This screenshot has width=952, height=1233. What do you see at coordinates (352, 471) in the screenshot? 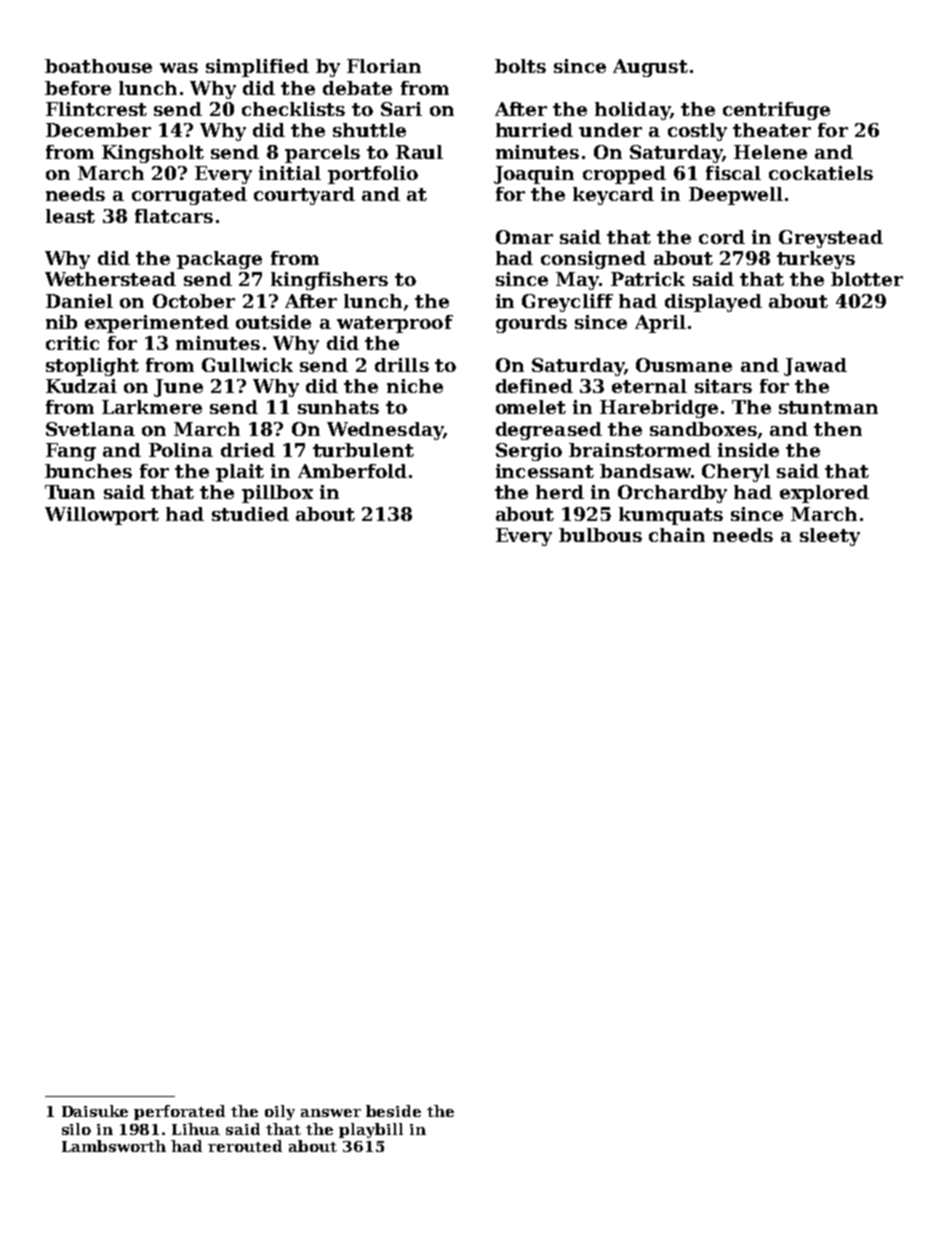
I see `Amberfold` at bounding box center [352, 471].
